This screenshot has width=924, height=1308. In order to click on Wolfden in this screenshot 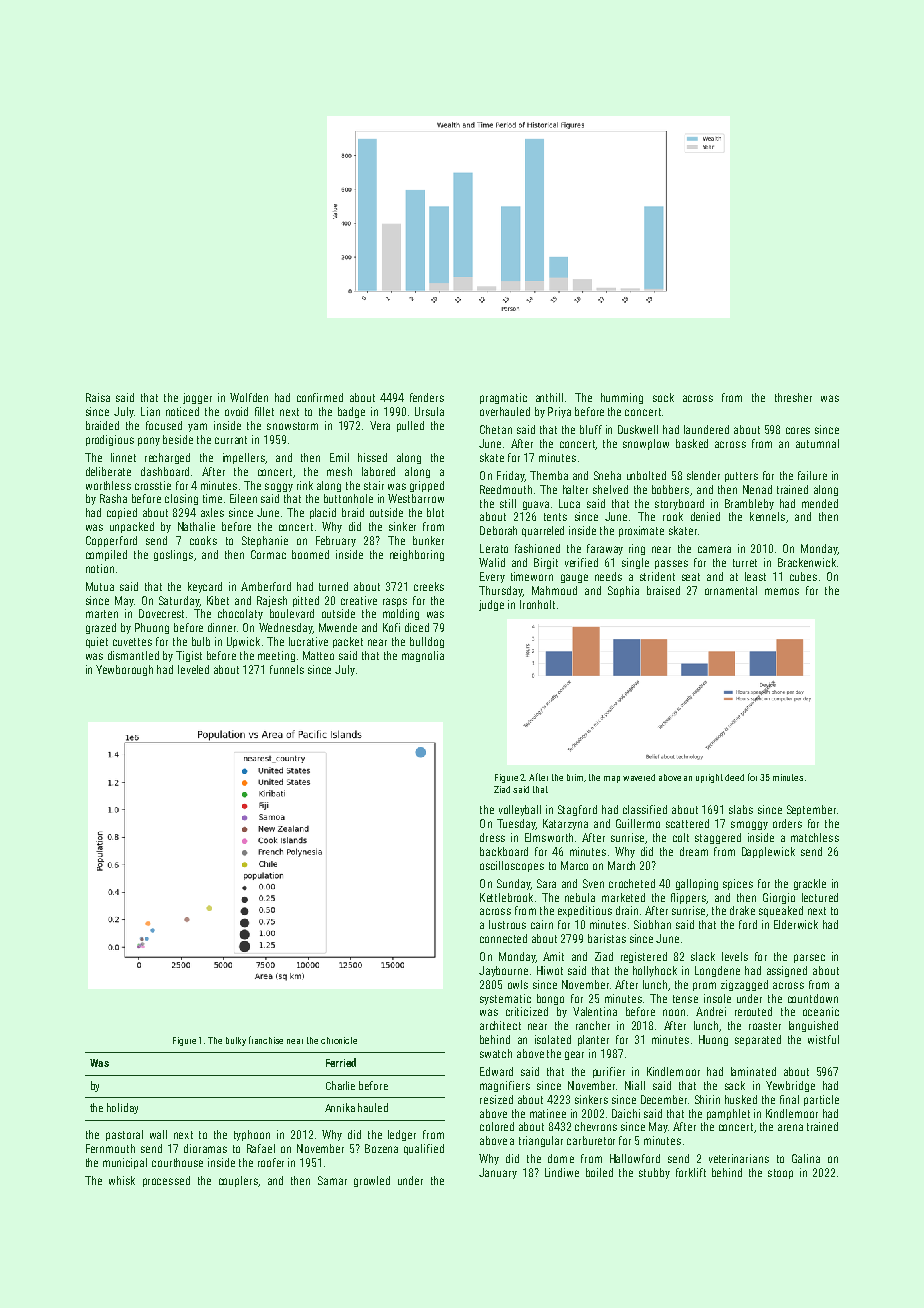, I will do `click(249, 397)`.
